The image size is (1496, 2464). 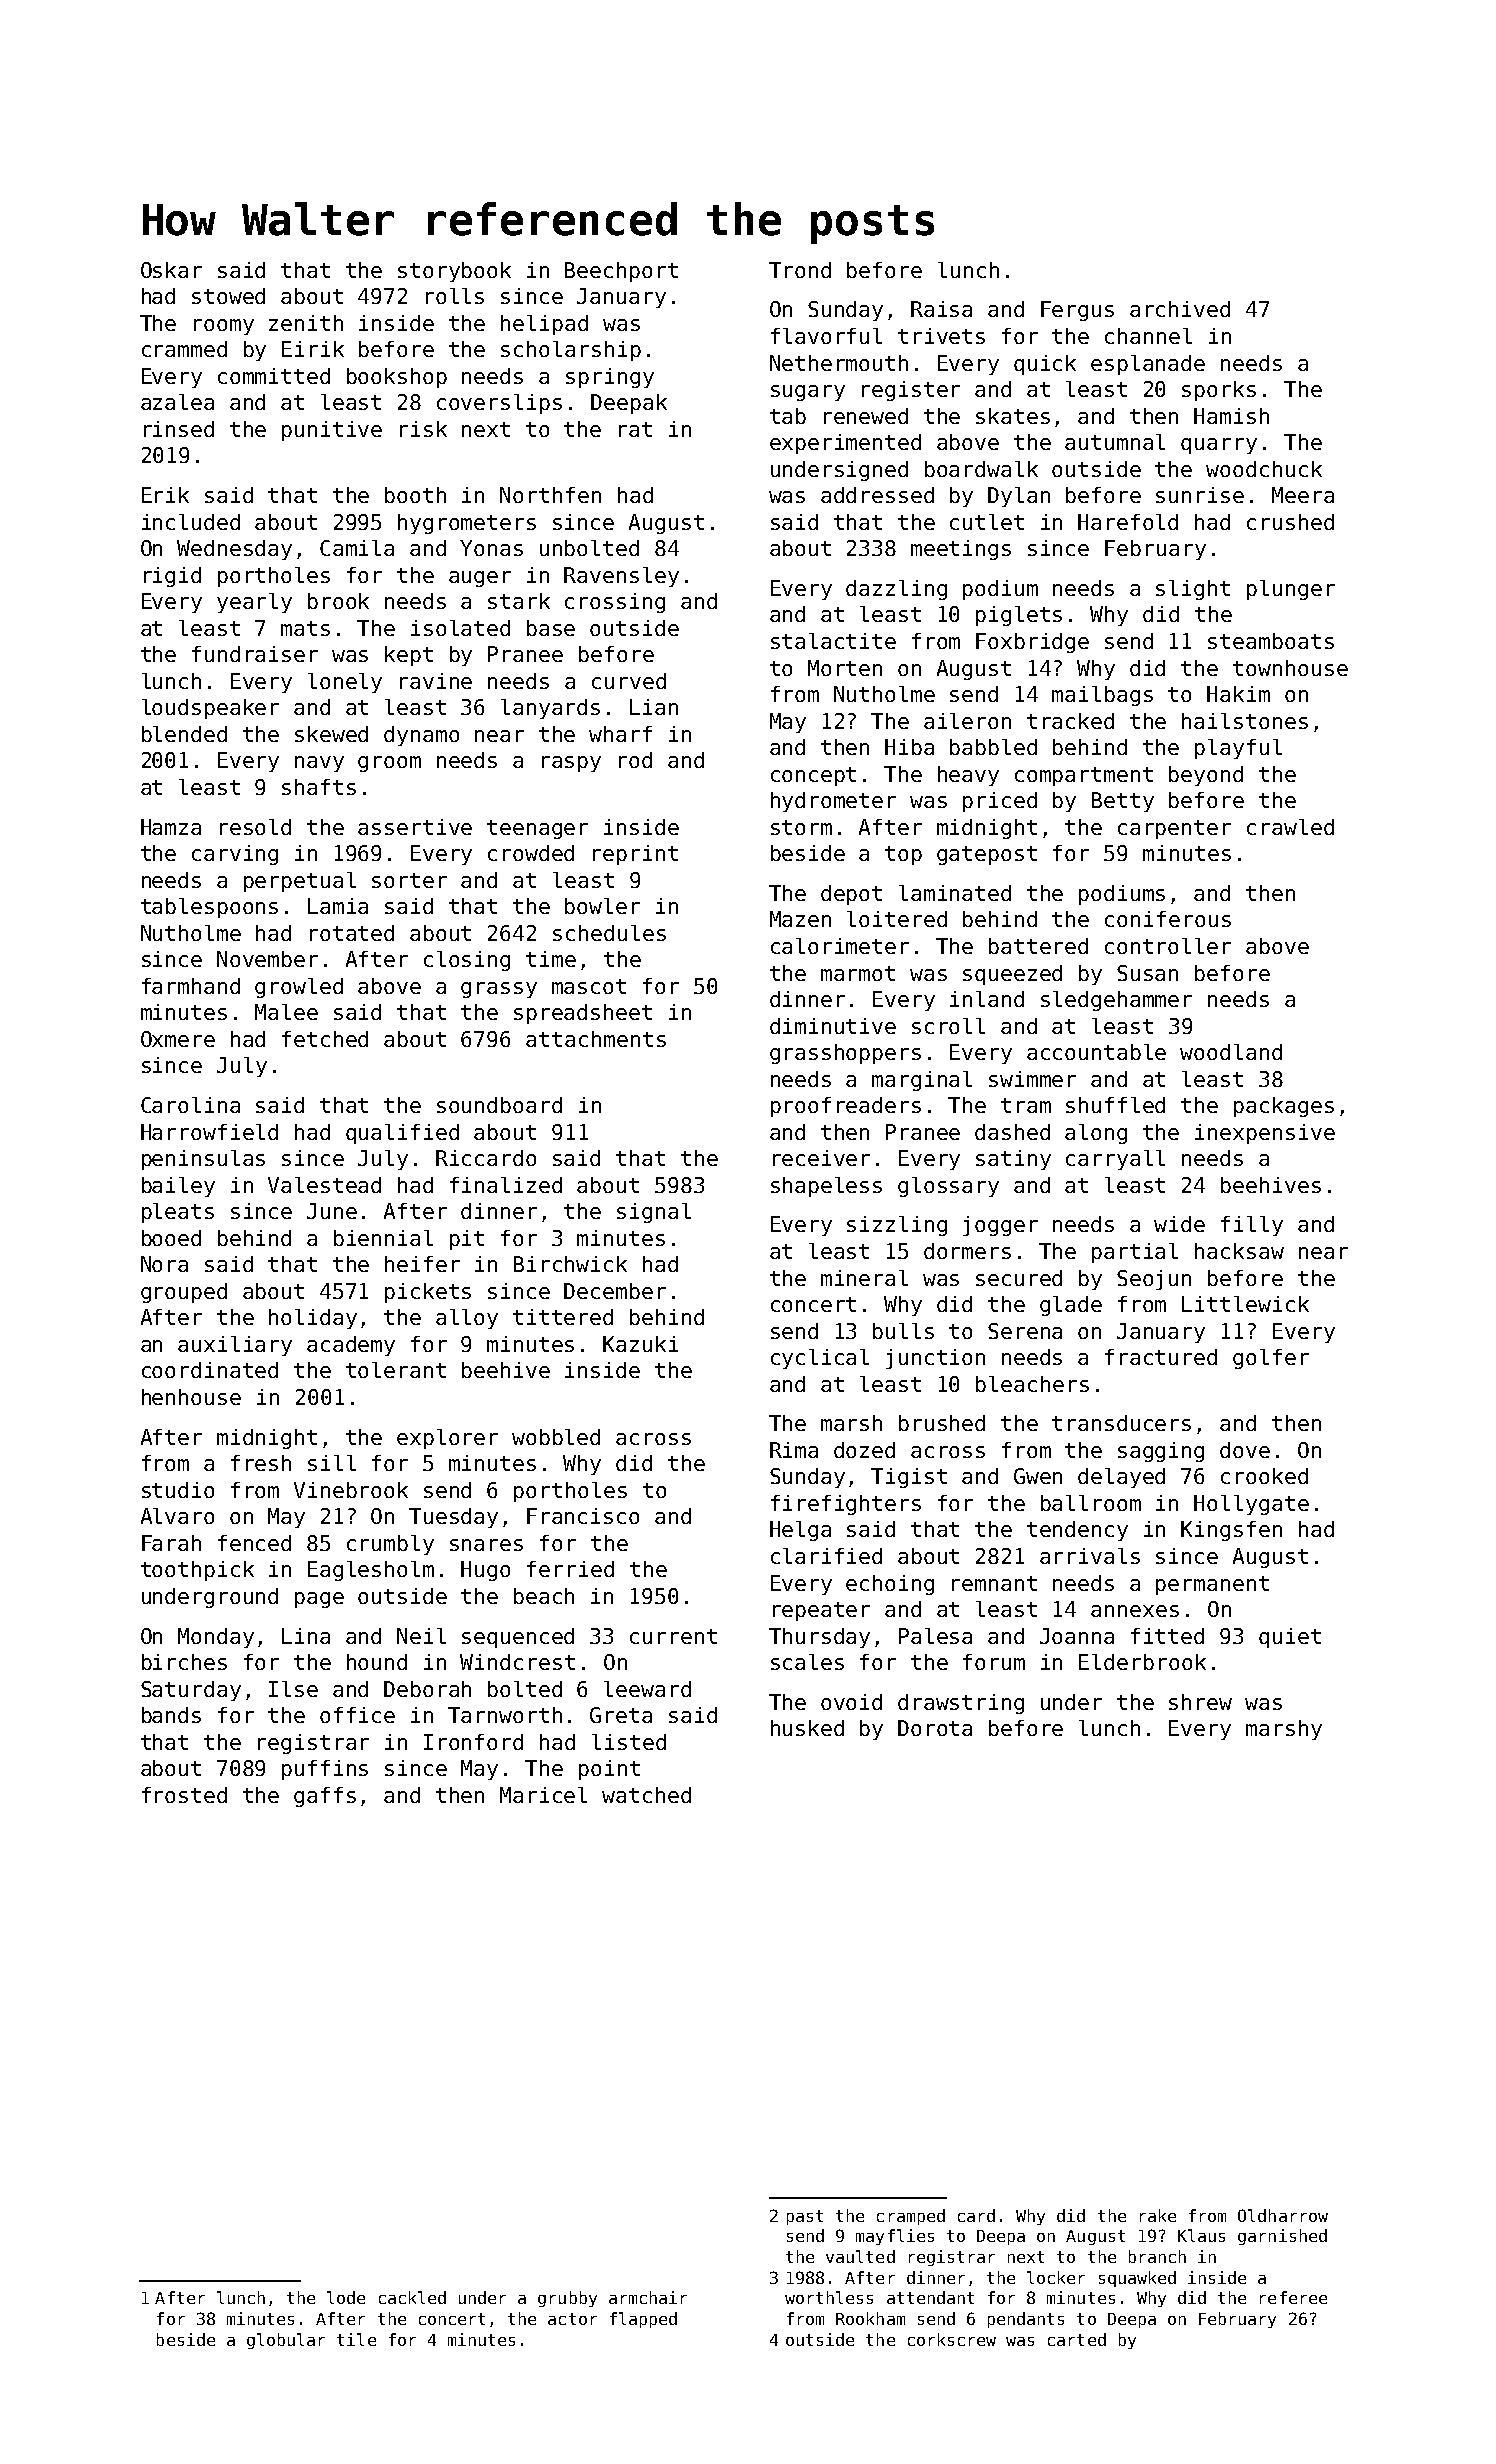 What do you see at coordinates (1293, 2297) in the screenshot?
I see `referee` at bounding box center [1293, 2297].
